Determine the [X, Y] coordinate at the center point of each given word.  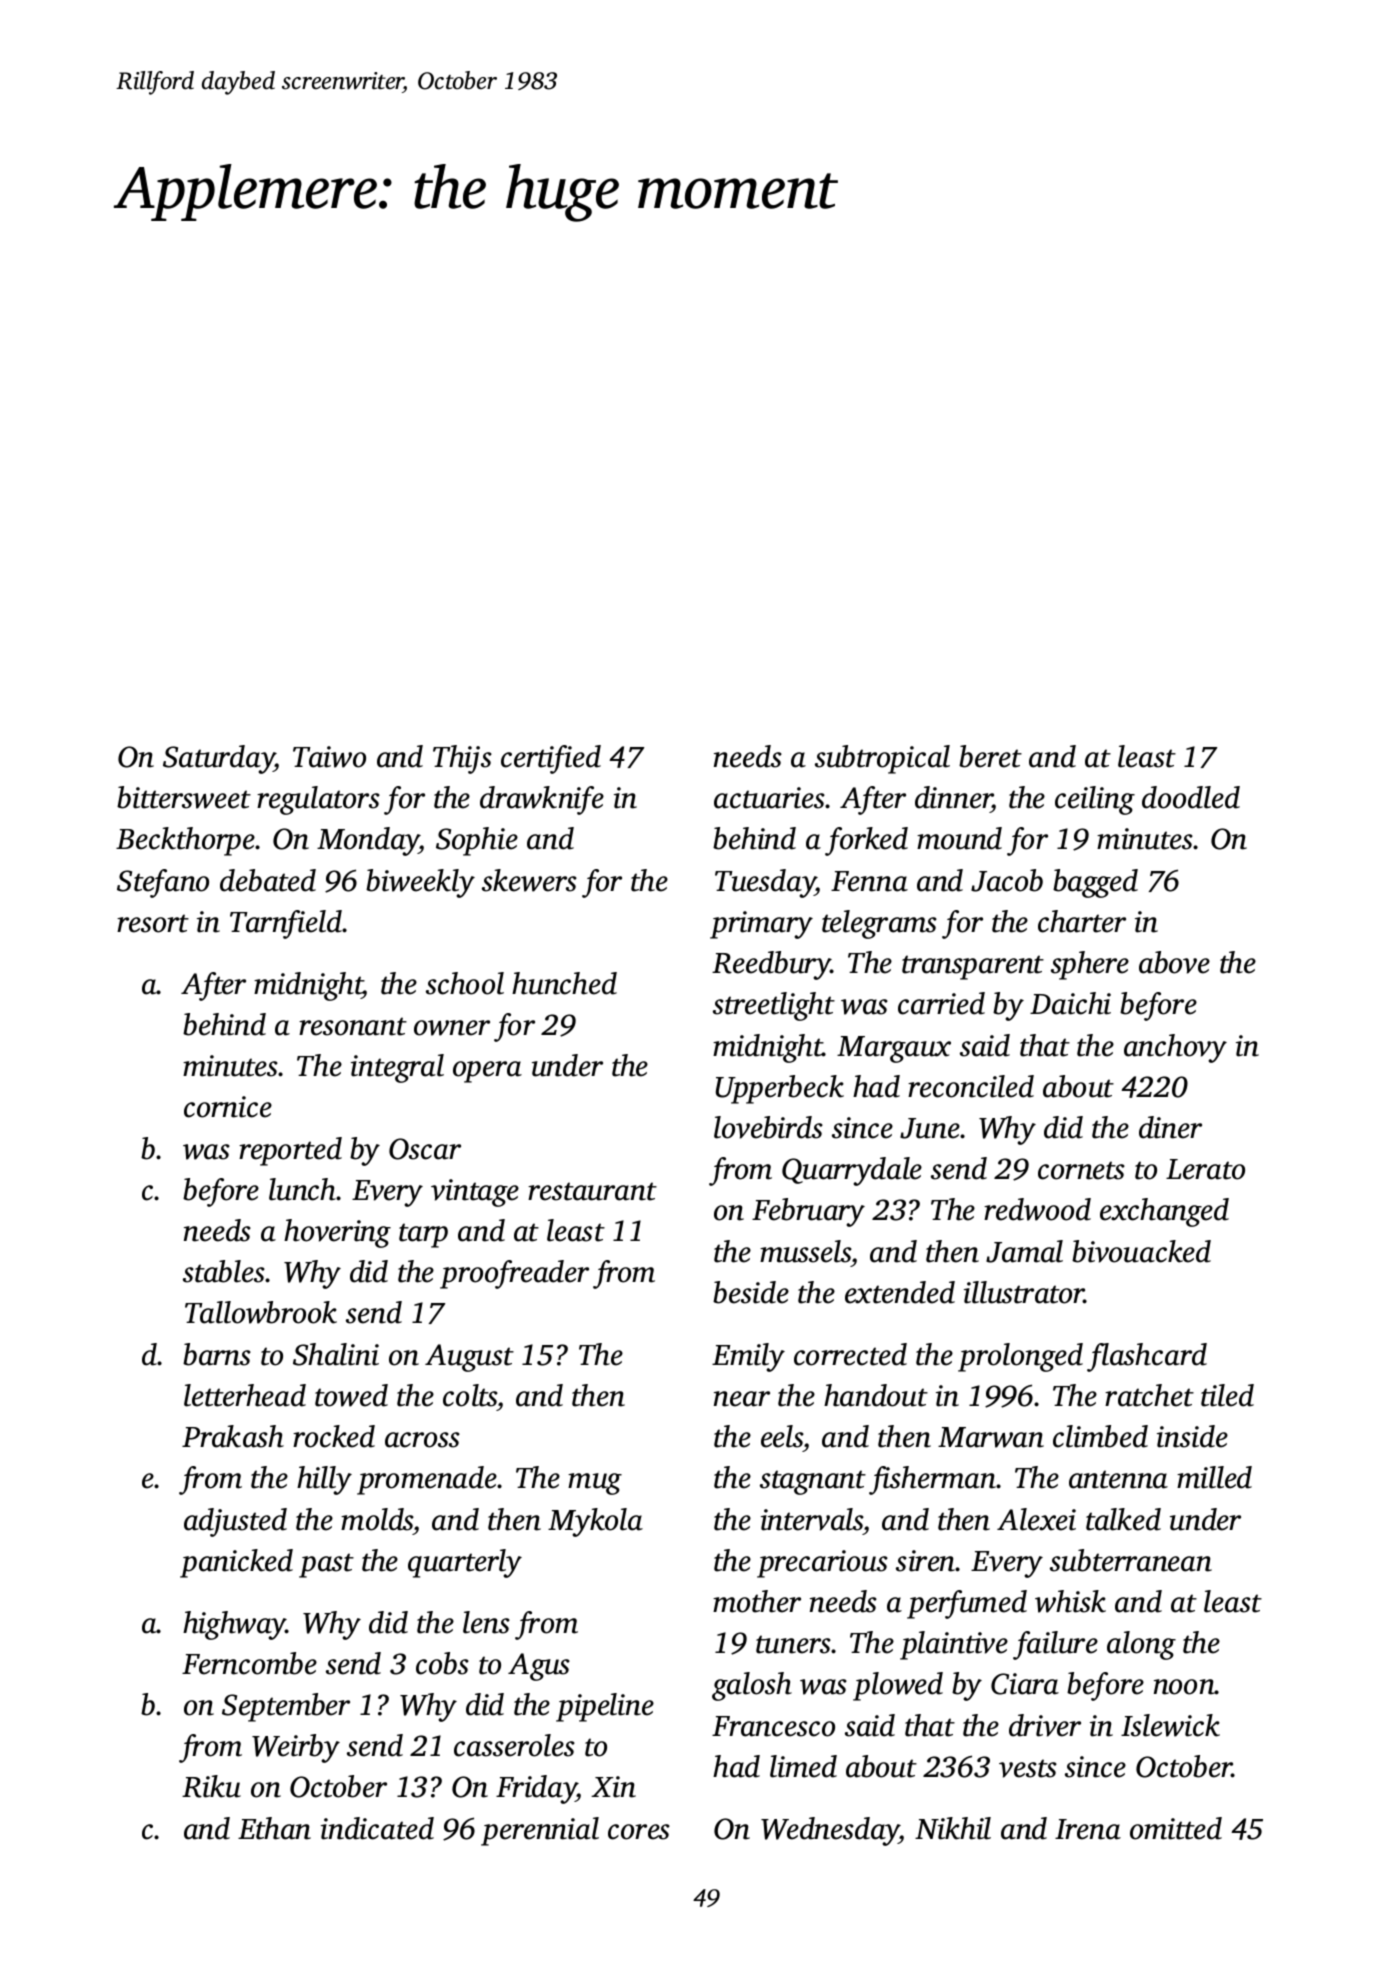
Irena [1088, 1829]
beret [990, 756]
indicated [377, 1828]
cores [639, 1832]
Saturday [219, 759]
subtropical [882, 759]
